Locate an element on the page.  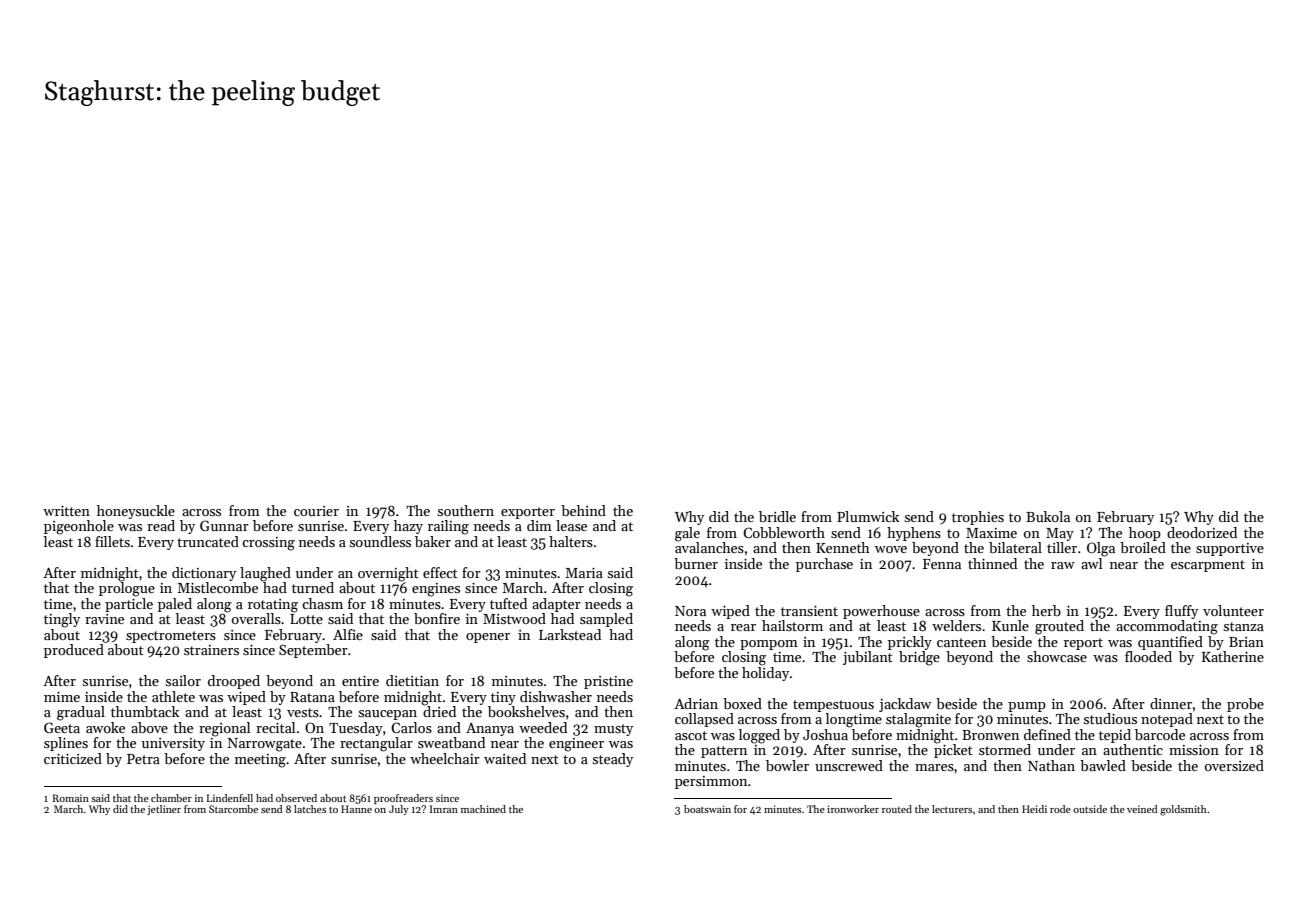
Joshua is located at coordinates (825, 734).
